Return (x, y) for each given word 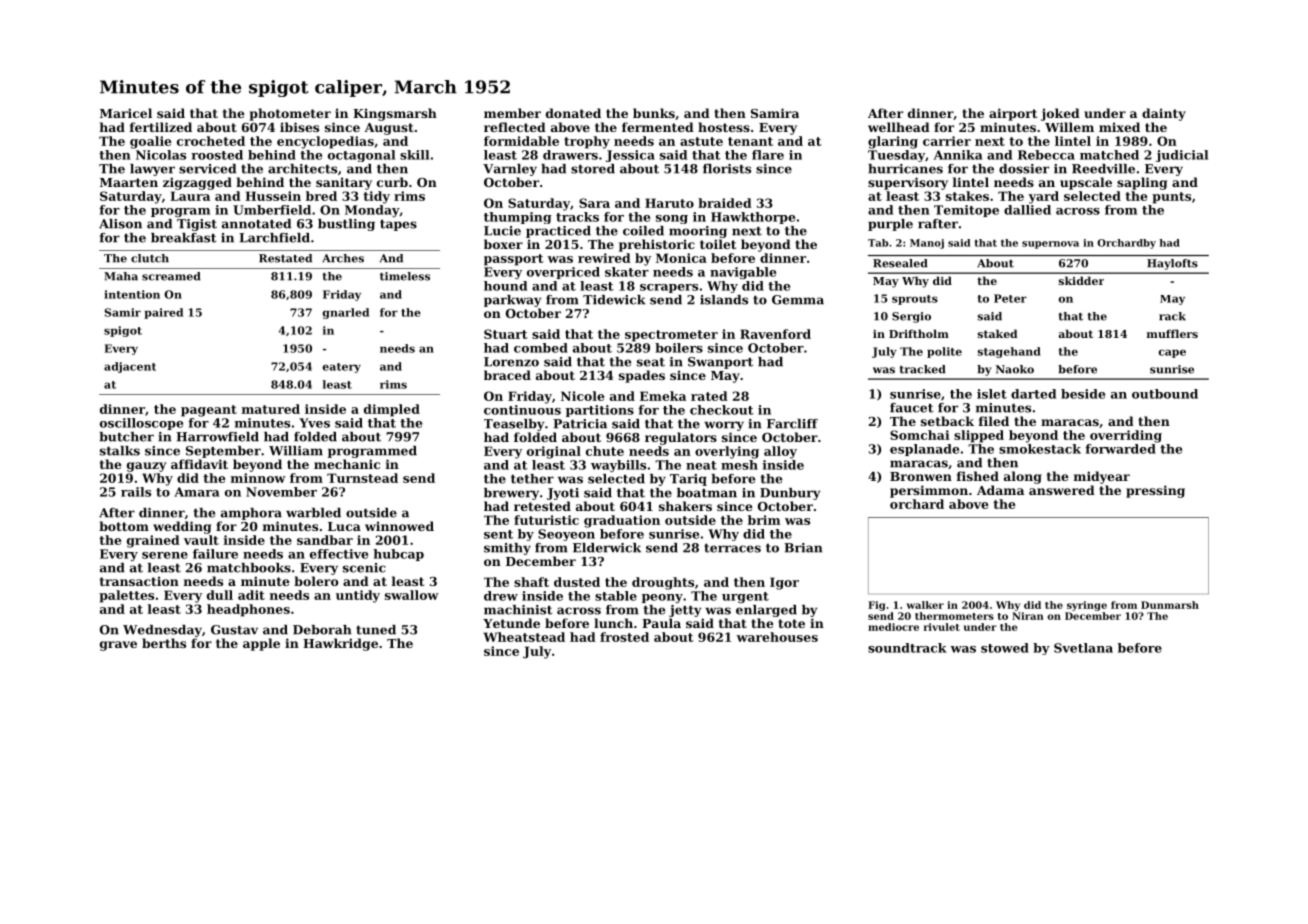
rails (136, 492)
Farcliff (792, 424)
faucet (911, 408)
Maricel (126, 113)
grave (118, 646)
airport (1013, 114)
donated (573, 113)
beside (1083, 394)
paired (163, 313)
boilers (679, 348)
